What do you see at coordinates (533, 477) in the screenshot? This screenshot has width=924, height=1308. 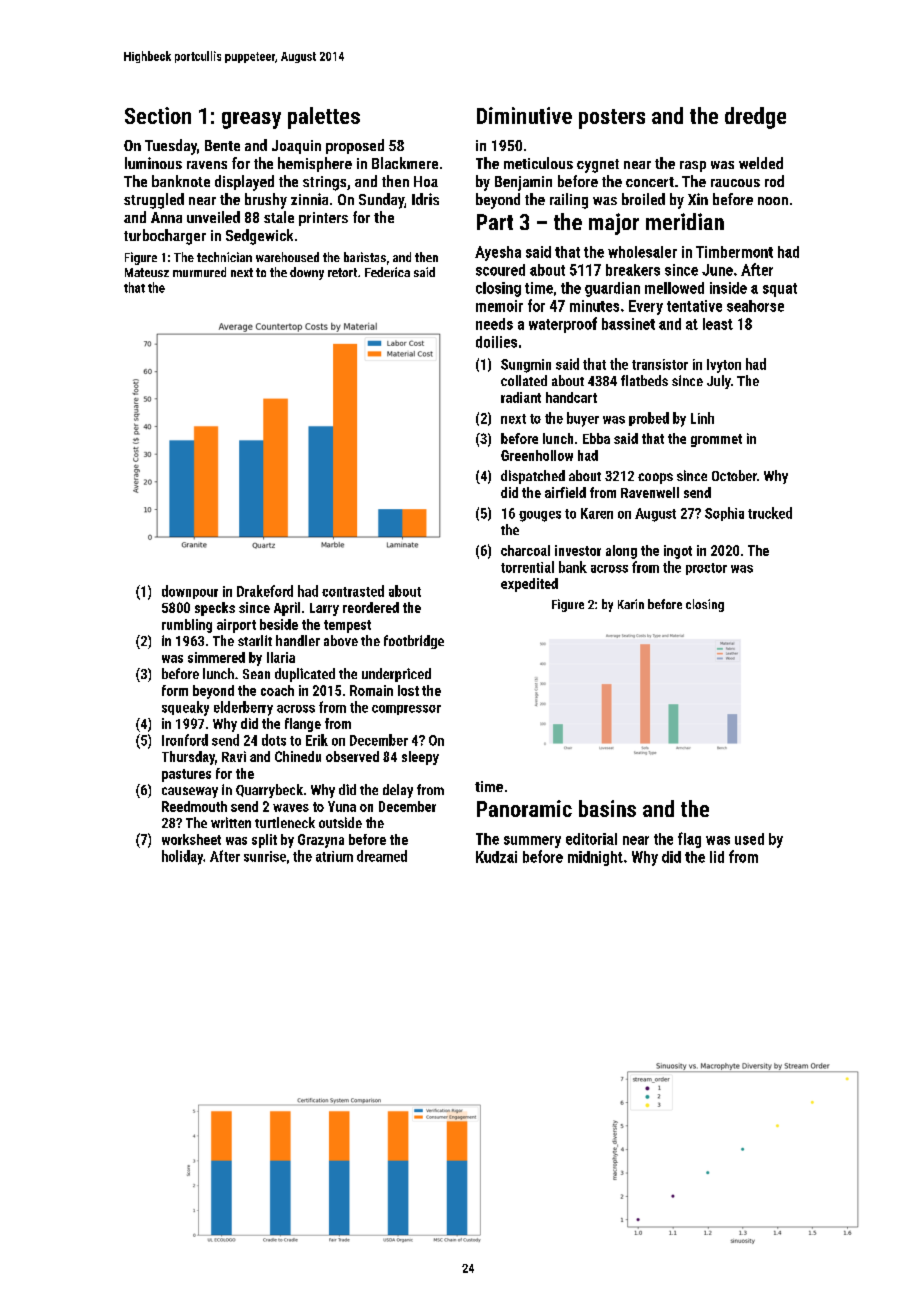 I see `dispatched` at bounding box center [533, 477].
